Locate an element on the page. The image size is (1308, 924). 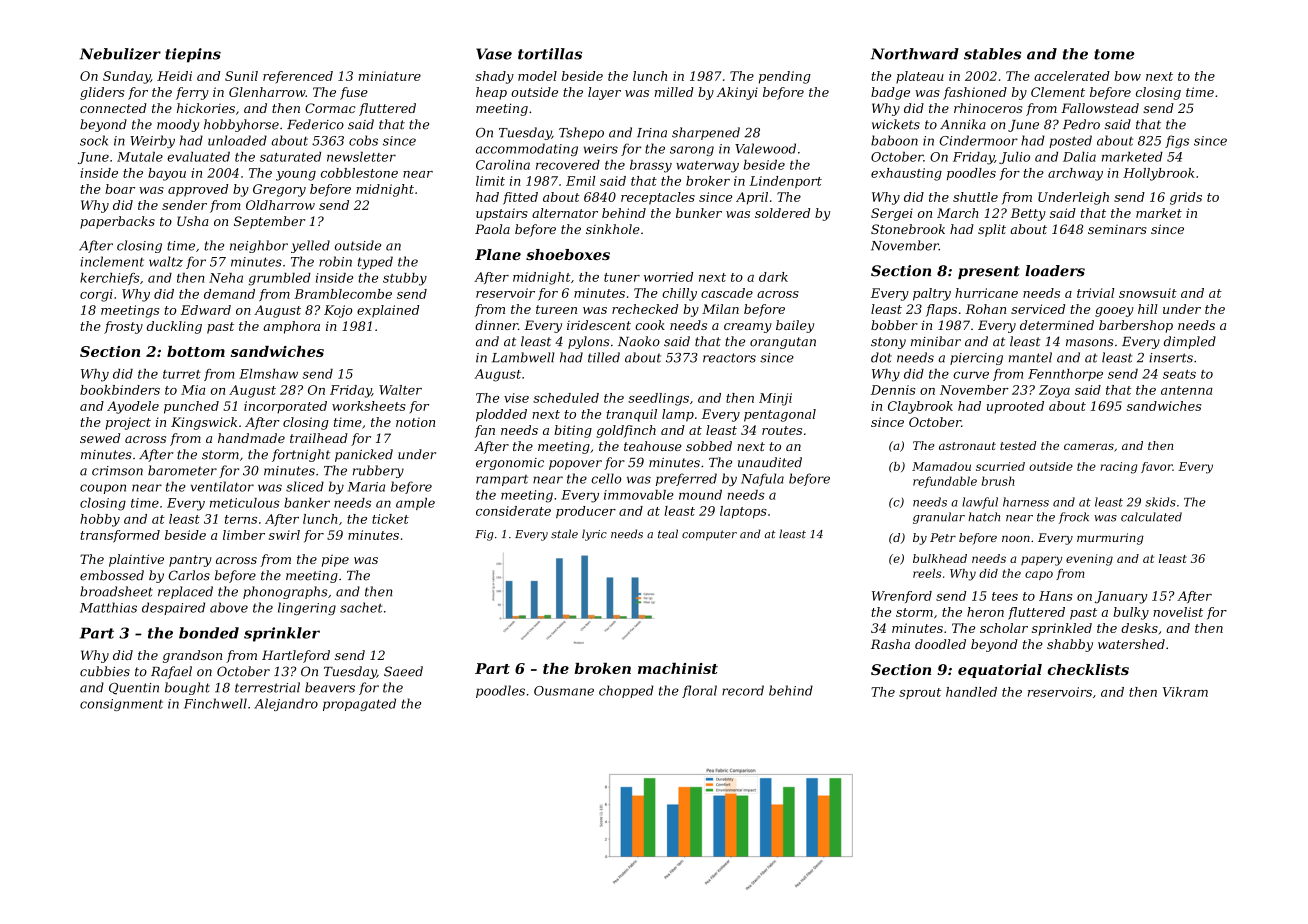
corgi is located at coordinates (96, 295).
